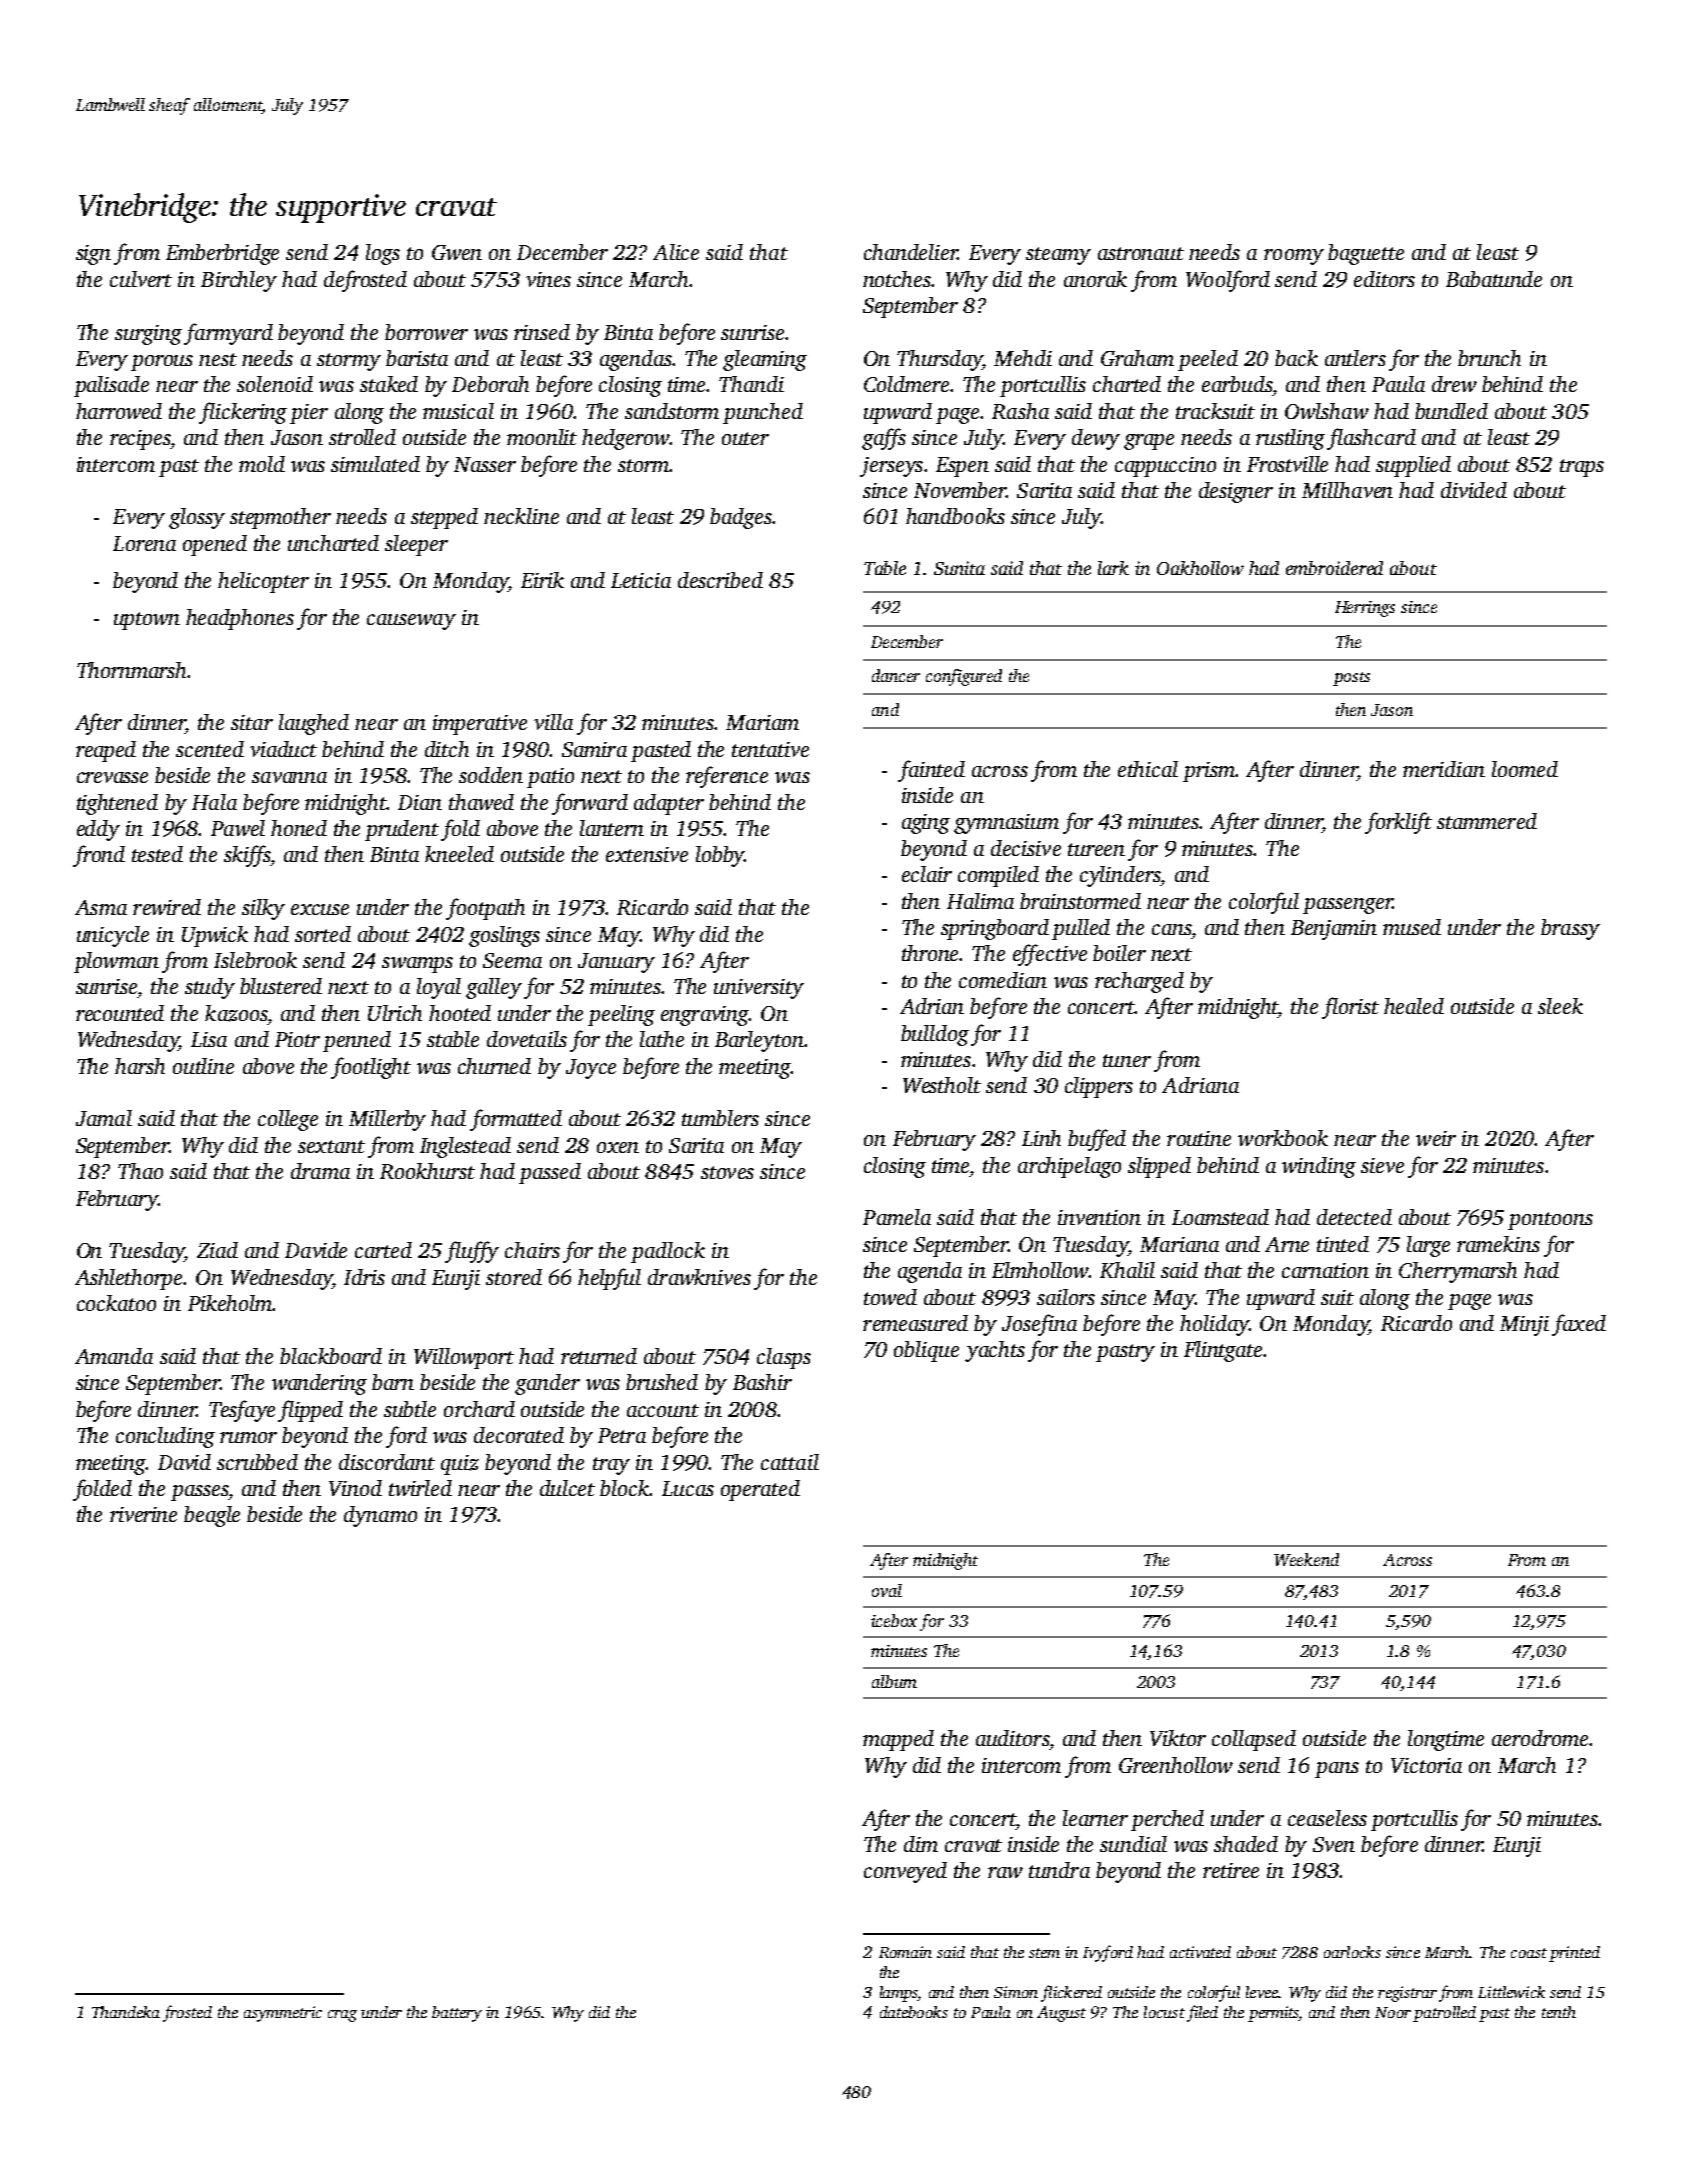  What do you see at coordinates (1171, 929) in the screenshot?
I see `cans` at bounding box center [1171, 929].
